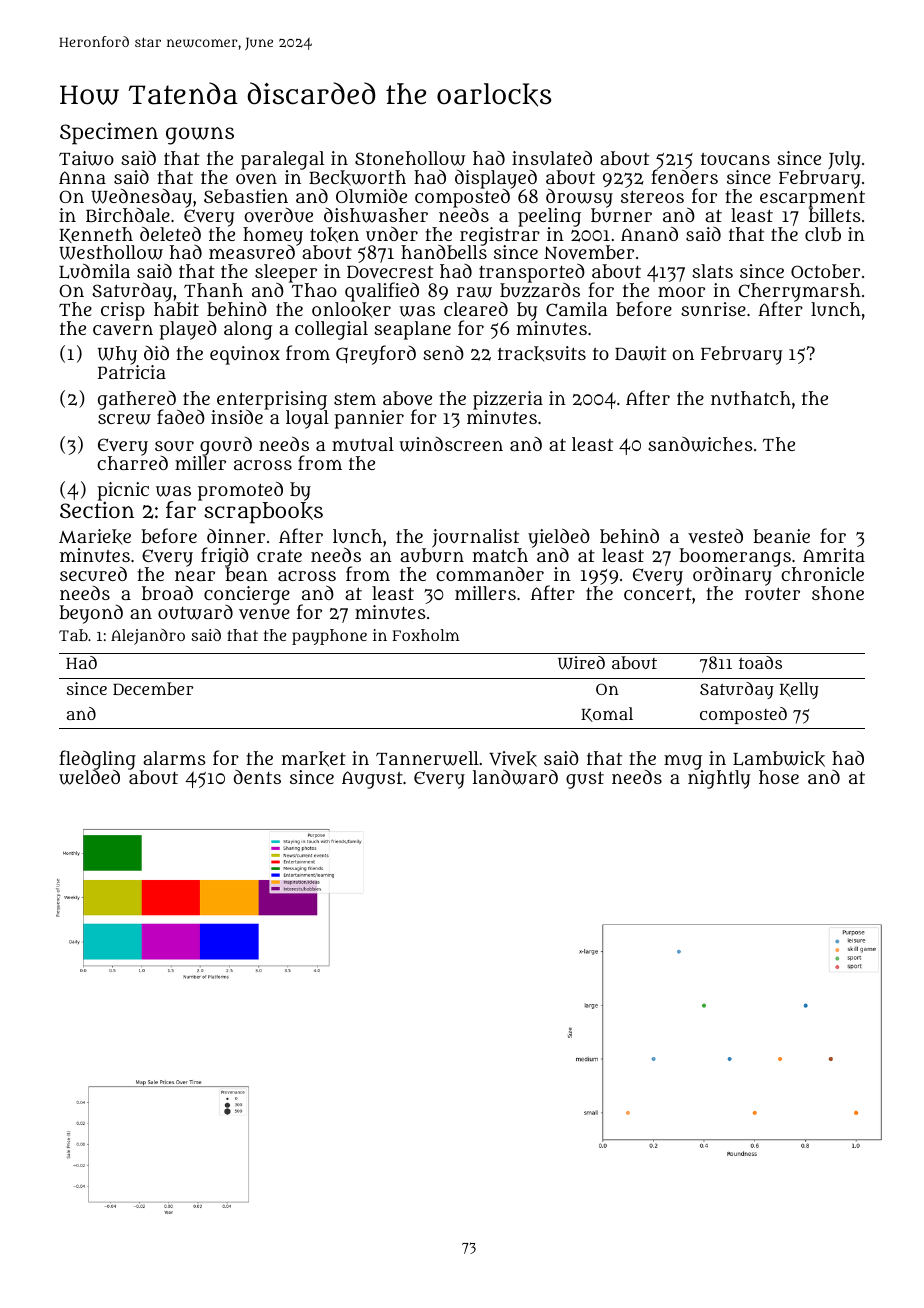 The image size is (924, 1308). What do you see at coordinates (97, 760) in the screenshot?
I see `fledgling` at bounding box center [97, 760].
